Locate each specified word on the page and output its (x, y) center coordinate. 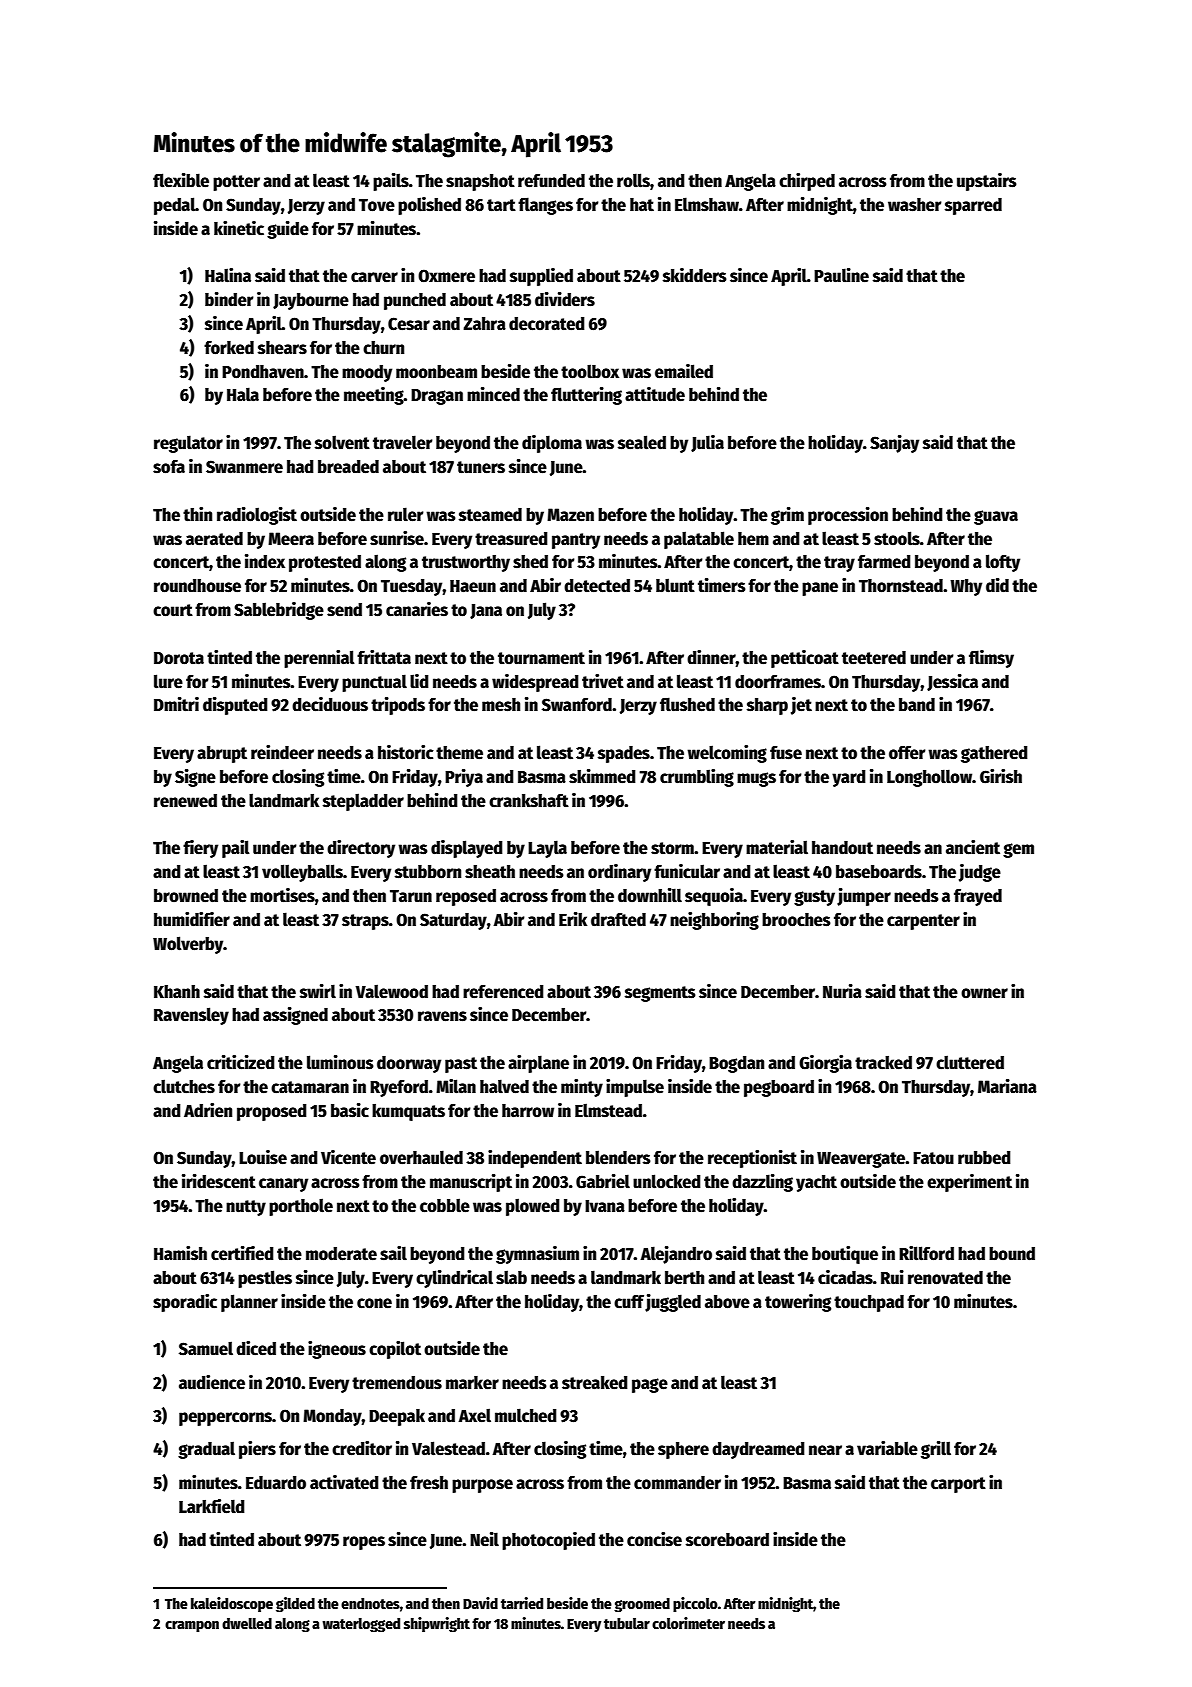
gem (1018, 850)
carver (374, 277)
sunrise (397, 538)
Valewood (391, 991)
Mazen (570, 515)
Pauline (841, 275)
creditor (362, 1448)
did (997, 585)
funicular (687, 871)
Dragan (437, 397)
